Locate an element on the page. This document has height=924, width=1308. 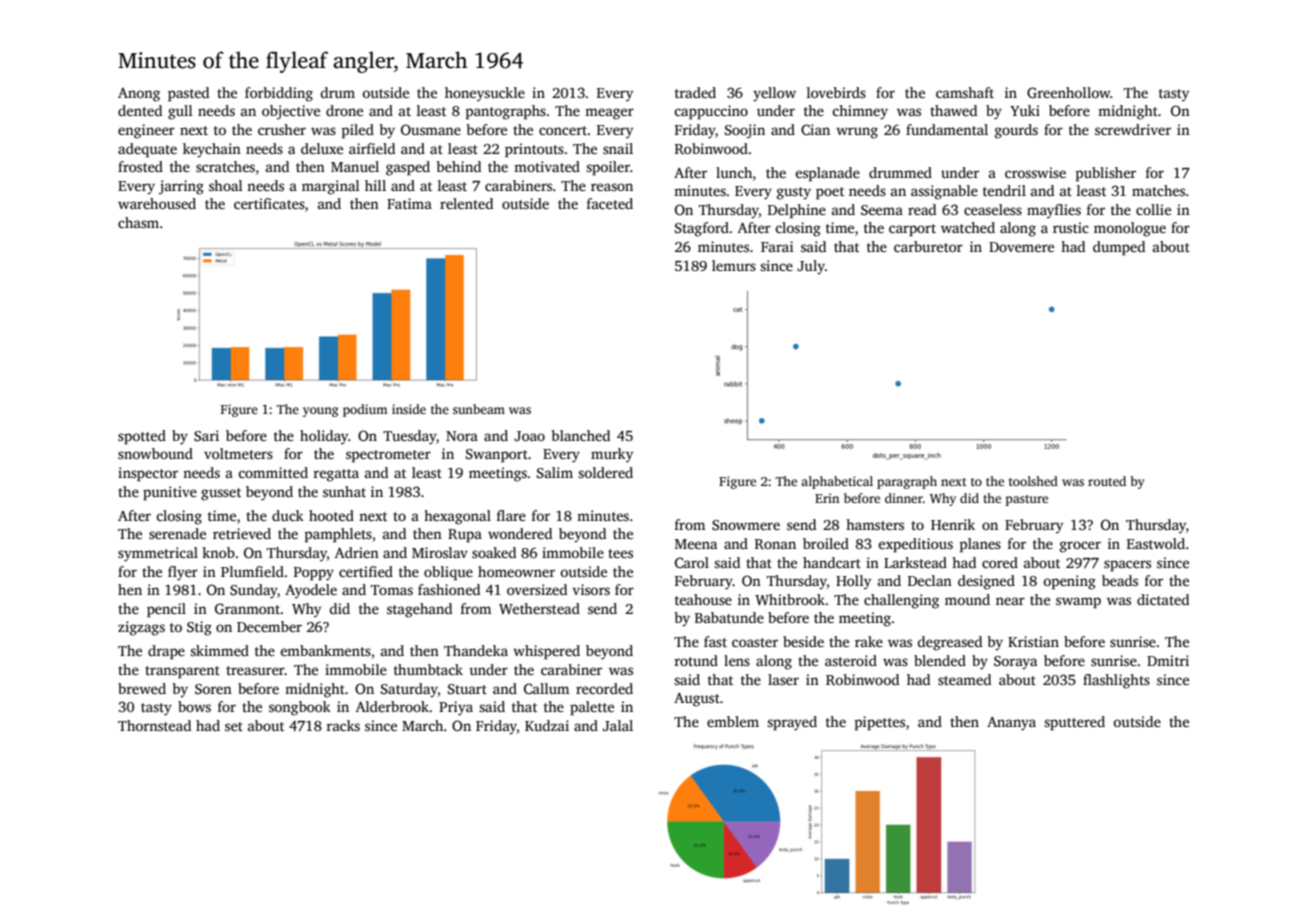
spectrometer is located at coordinates (388, 456).
